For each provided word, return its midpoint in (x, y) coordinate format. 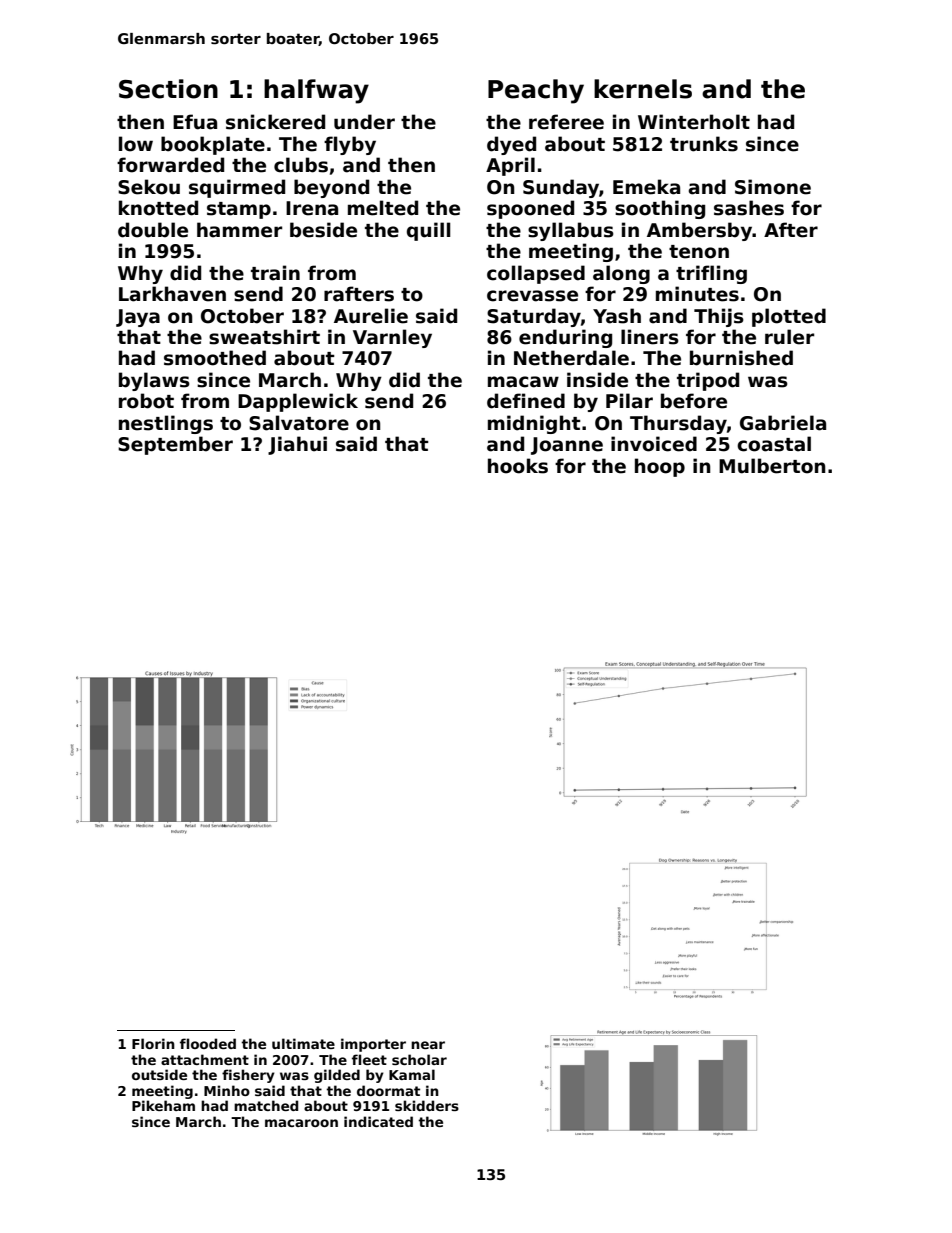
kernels (643, 89)
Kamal (412, 1074)
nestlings (166, 424)
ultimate (303, 1043)
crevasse (532, 296)
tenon (699, 252)
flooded (208, 1043)
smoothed (215, 358)
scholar (419, 1059)
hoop (660, 467)
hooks (518, 466)
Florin (153, 1043)
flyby (350, 145)
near (428, 1045)
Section (168, 89)
